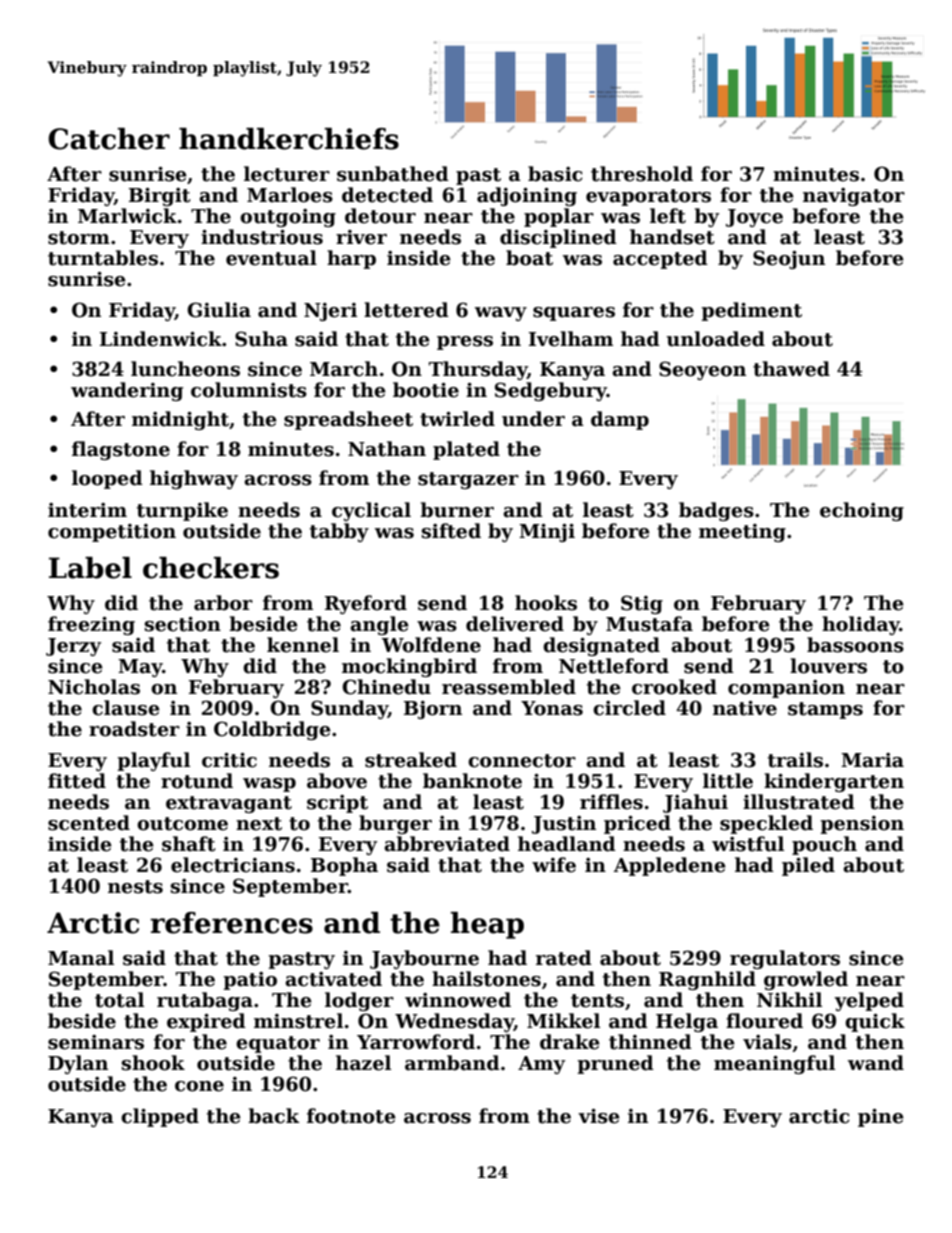 This document has width=952, height=1233. What do you see at coordinates (119, 1000) in the document?
I see `total` at bounding box center [119, 1000].
